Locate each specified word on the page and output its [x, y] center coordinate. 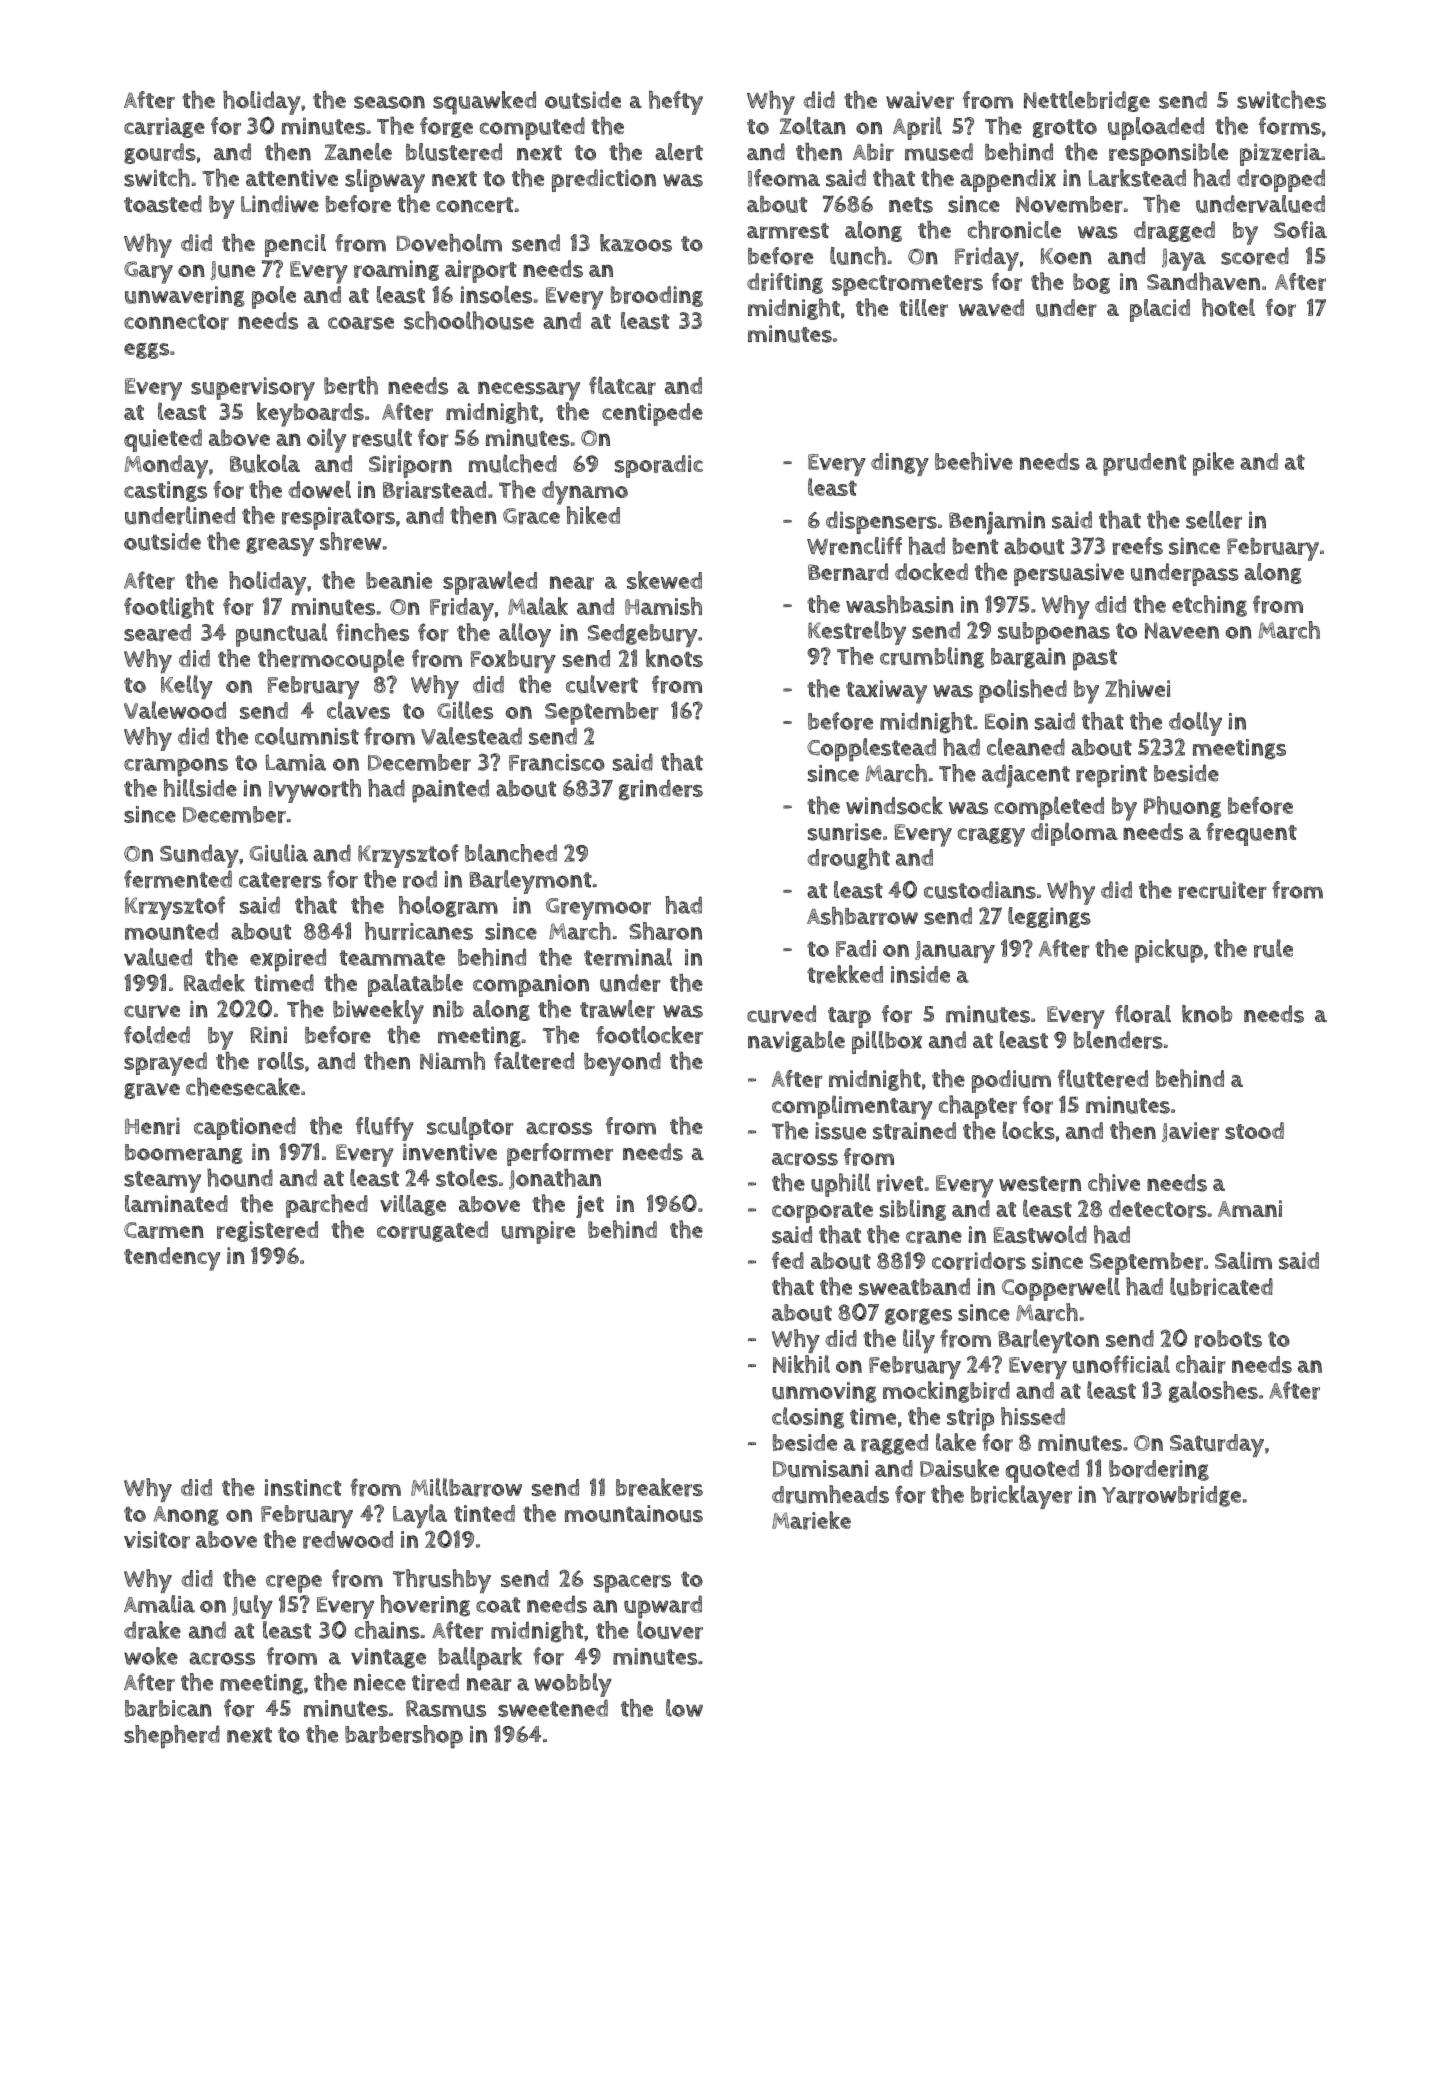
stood [1254, 1131]
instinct [303, 1487]
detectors [1158, 1209]
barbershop [404, 1737]
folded [157, 1035]
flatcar [622, 385]
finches [372, 632]
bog [1091, 283]
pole [274, 297]
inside [920, 974]
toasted [163, 204]
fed [788, 1260]
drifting [785, 283]
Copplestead [871, 750]
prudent [1144, 464]
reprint [1111, 776]
